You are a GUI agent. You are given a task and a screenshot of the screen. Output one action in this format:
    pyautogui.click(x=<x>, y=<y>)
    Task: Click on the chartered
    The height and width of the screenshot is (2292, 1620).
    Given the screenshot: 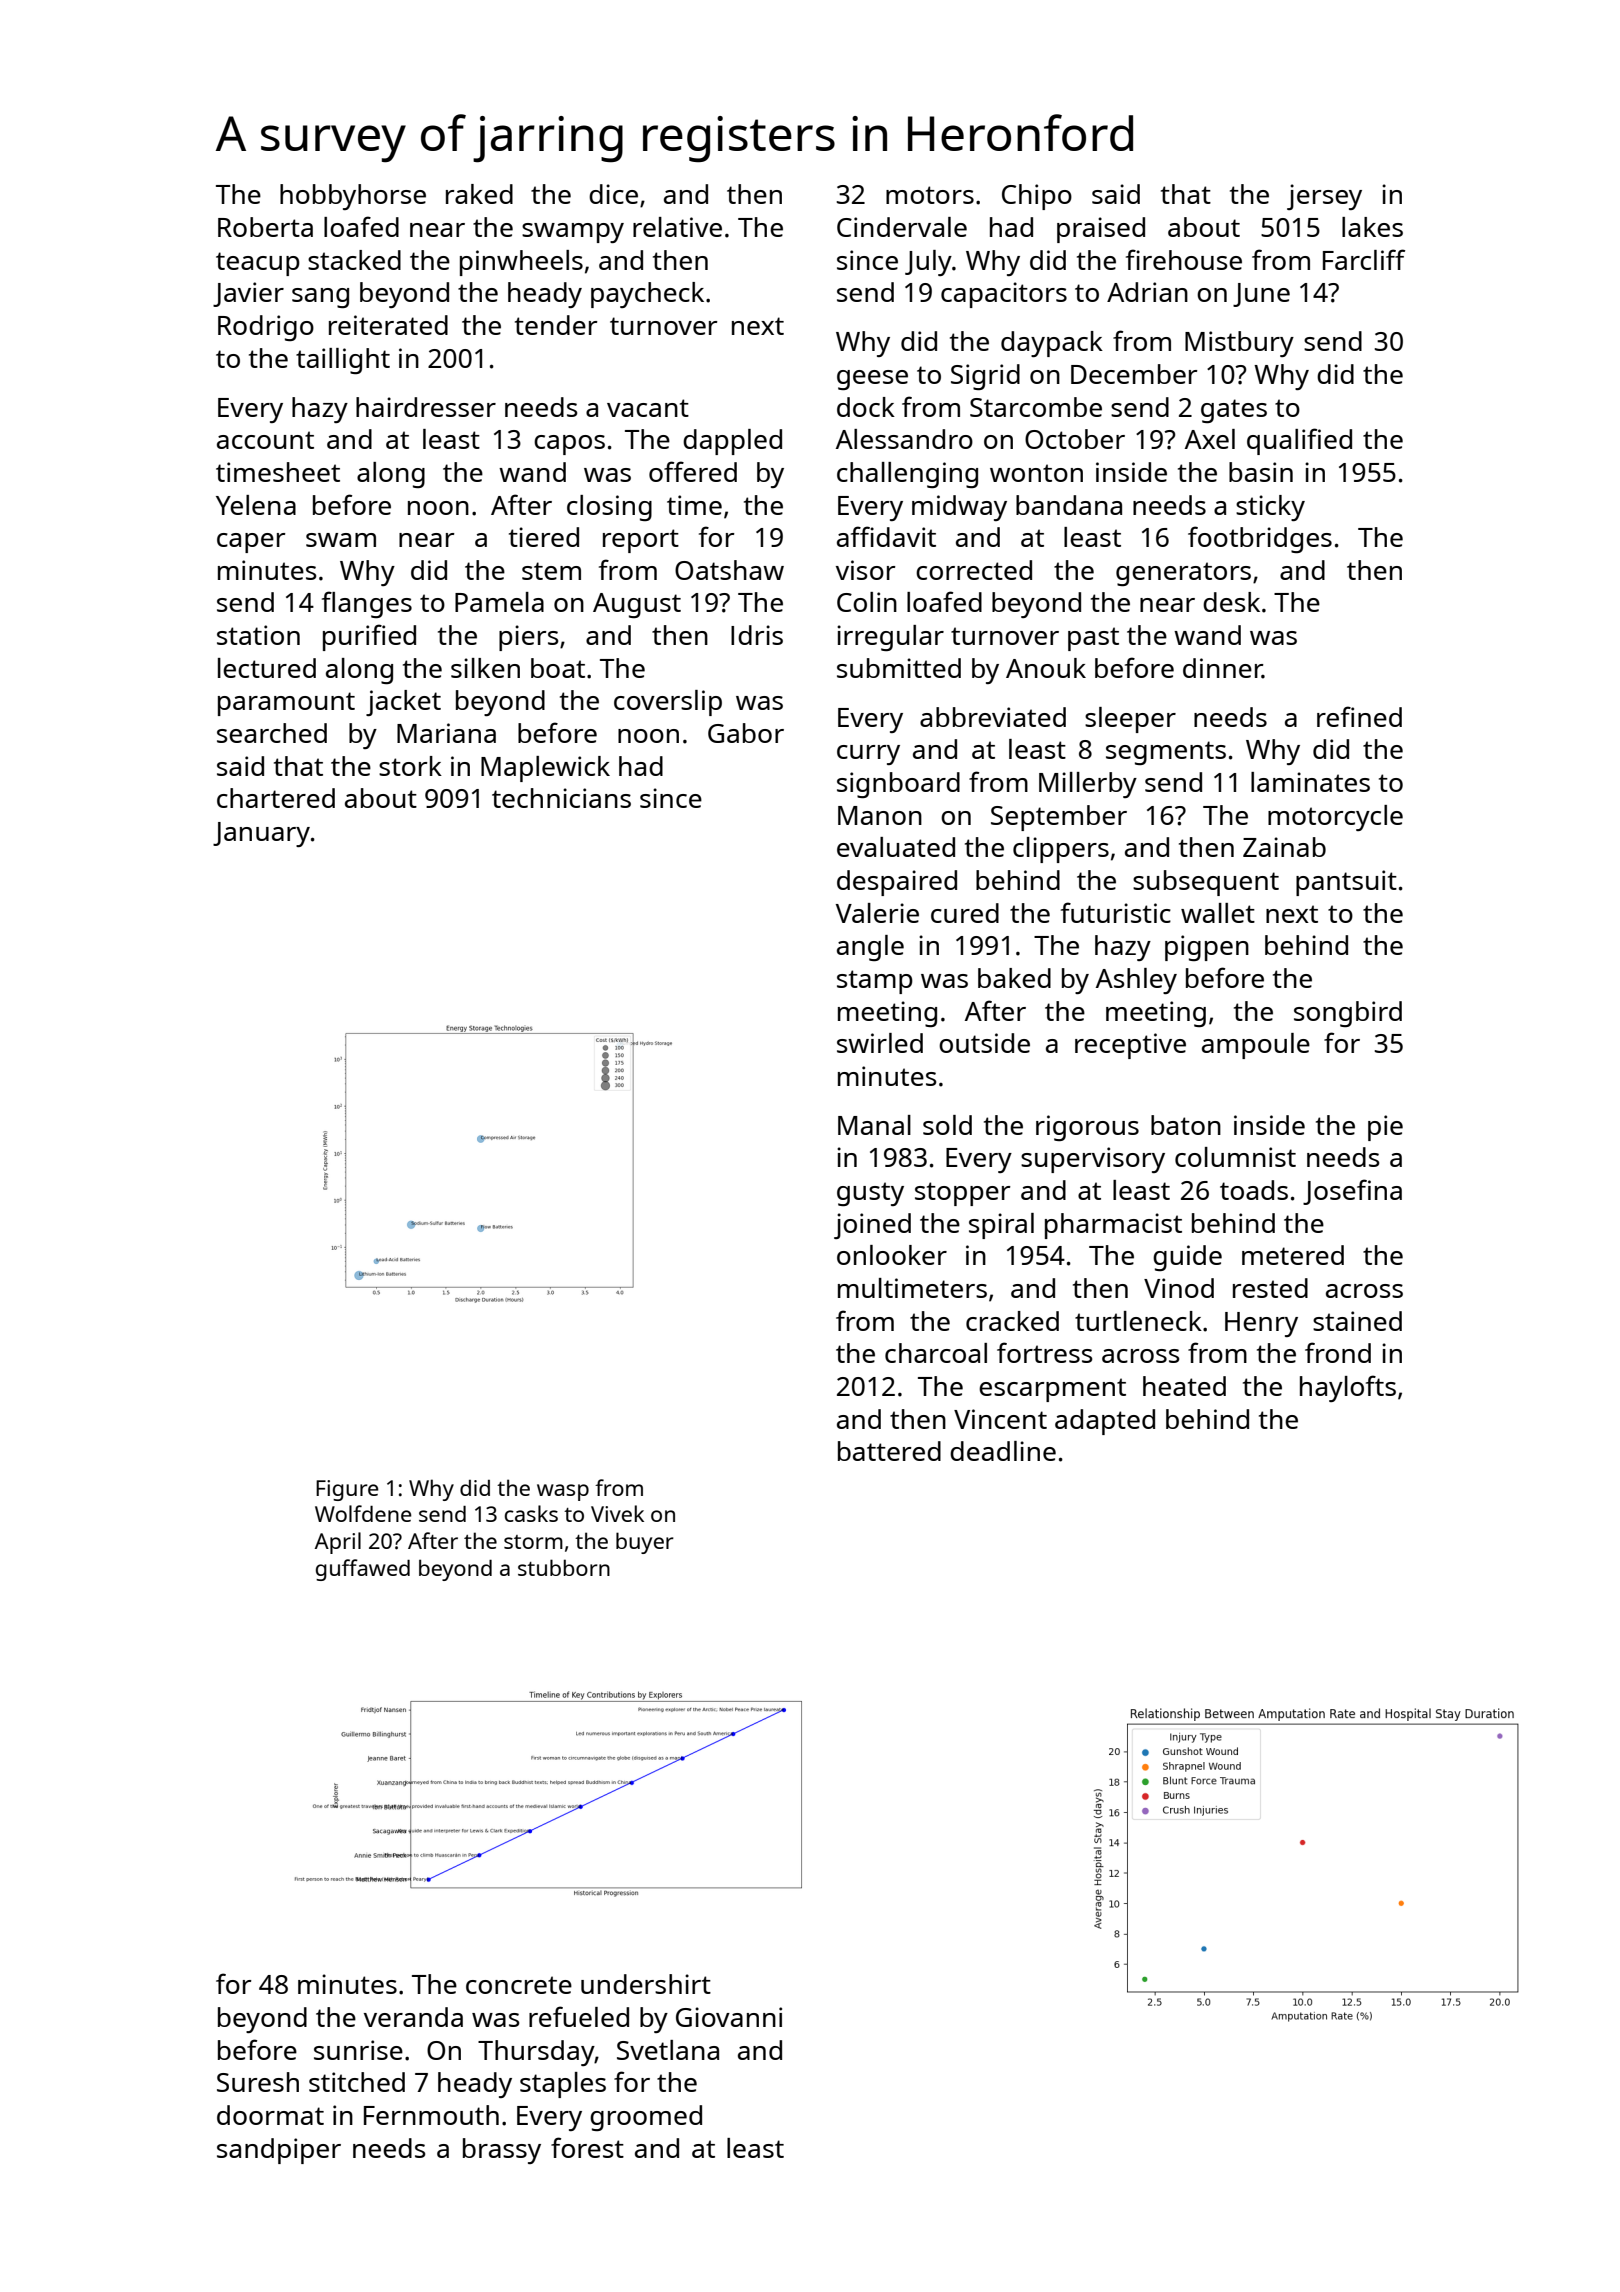 What is the action you would take?
    pyautogui.click(x=276, y=798)
